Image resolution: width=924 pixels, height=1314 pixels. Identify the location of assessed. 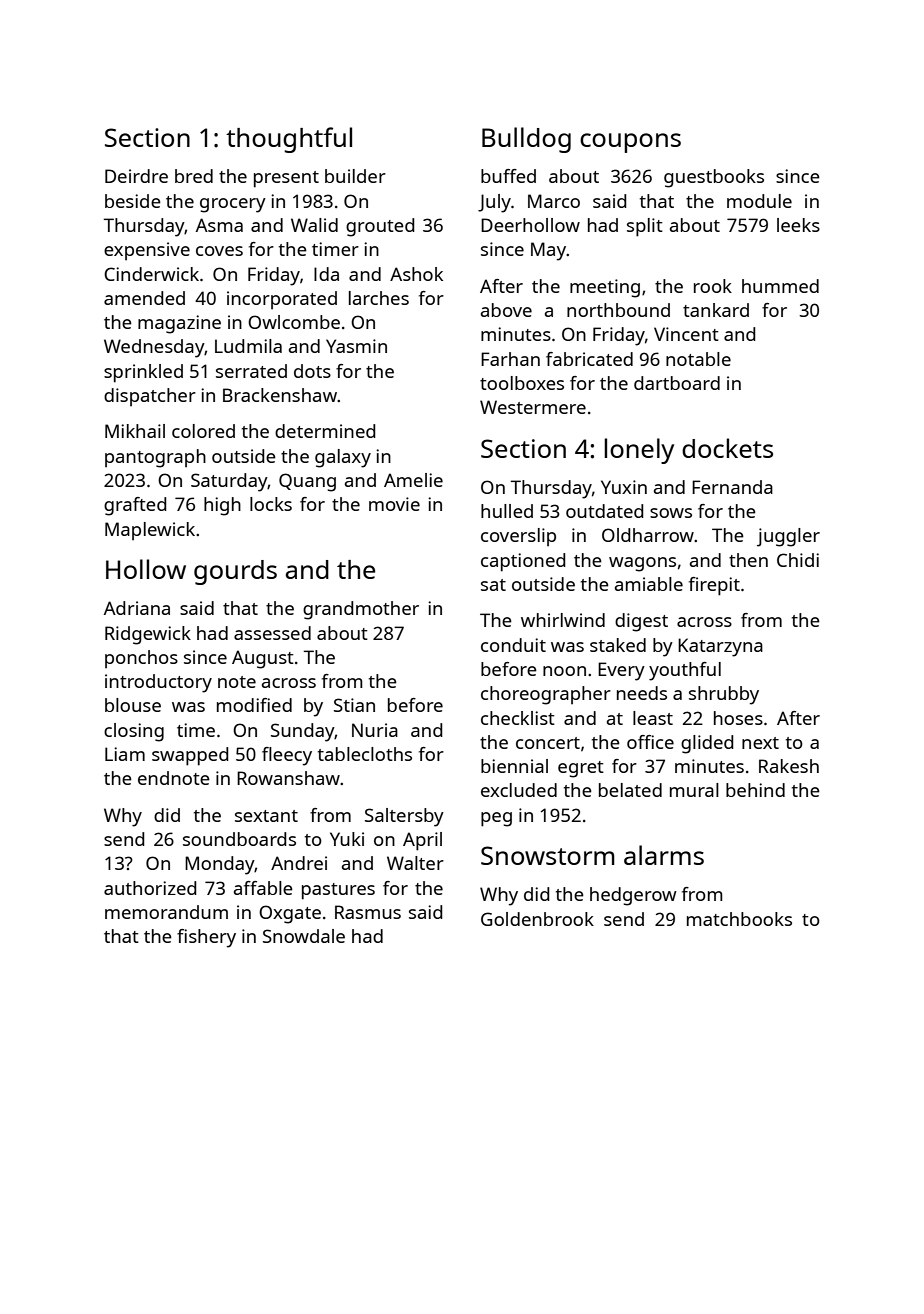
(272, 633).
